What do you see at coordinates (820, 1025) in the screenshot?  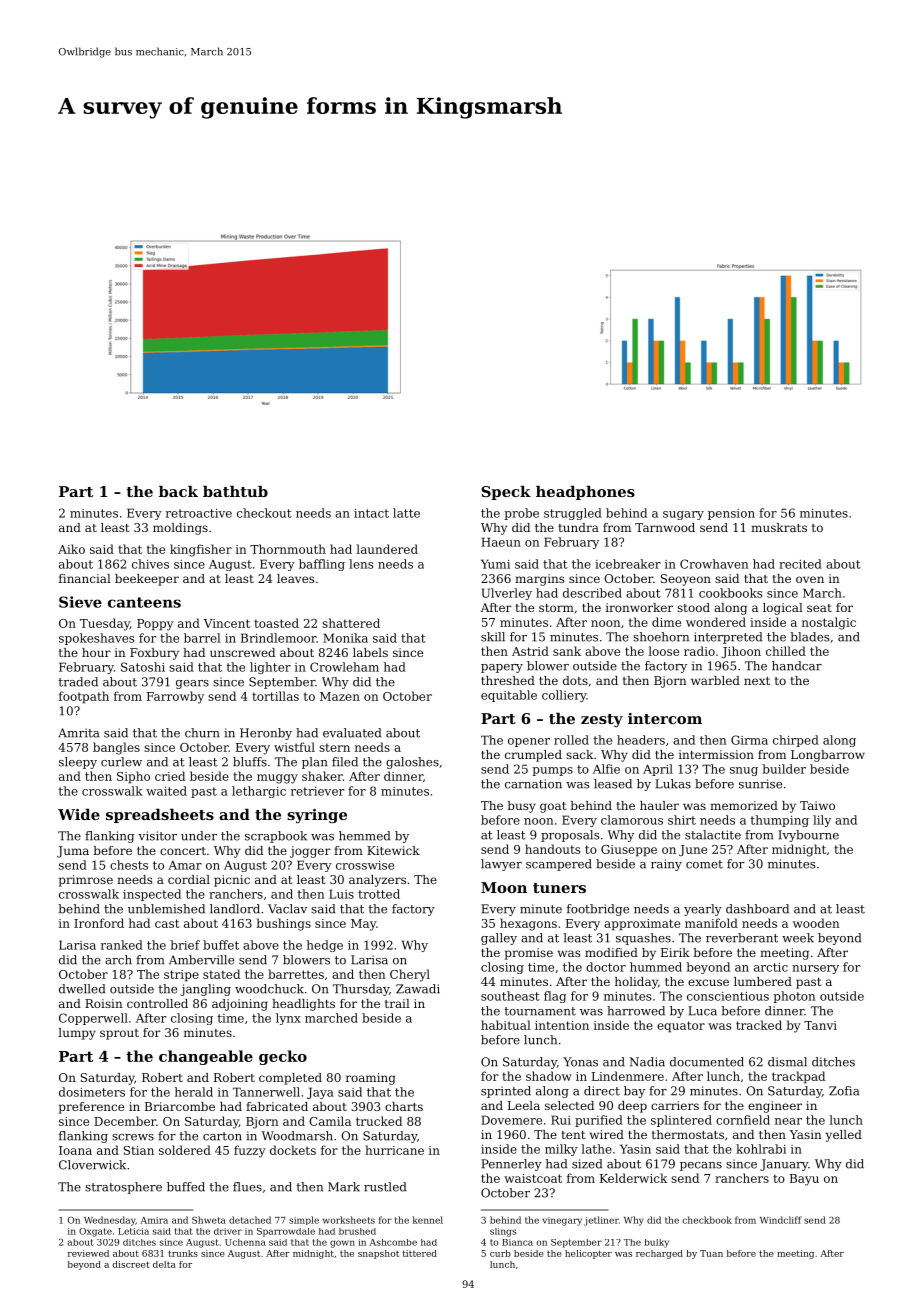 I see `Tanvi` at bounding box center [820, 1025].
